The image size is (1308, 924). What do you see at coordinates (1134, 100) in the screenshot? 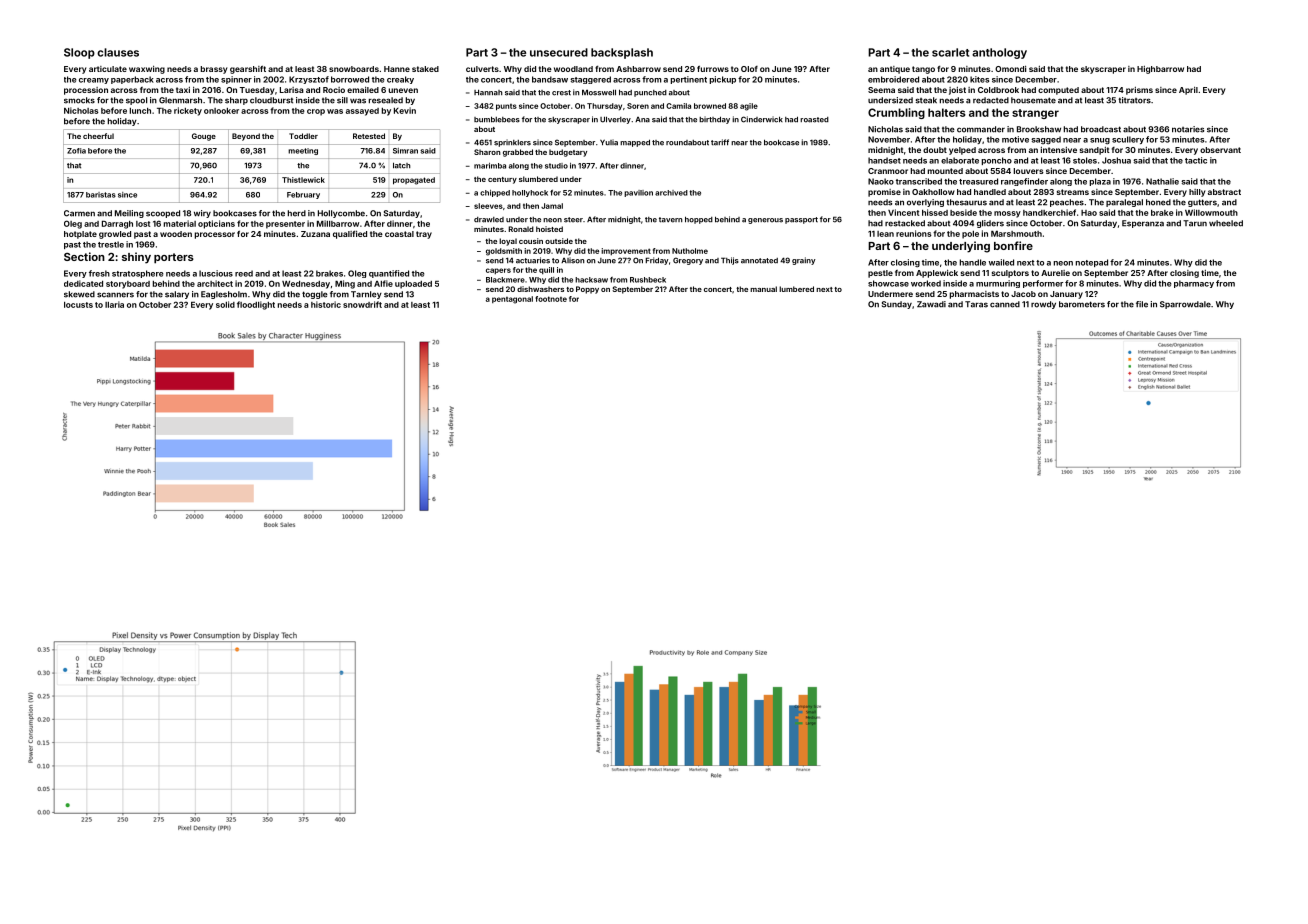
I see `titrators` at bounding box center [1134, 100].
